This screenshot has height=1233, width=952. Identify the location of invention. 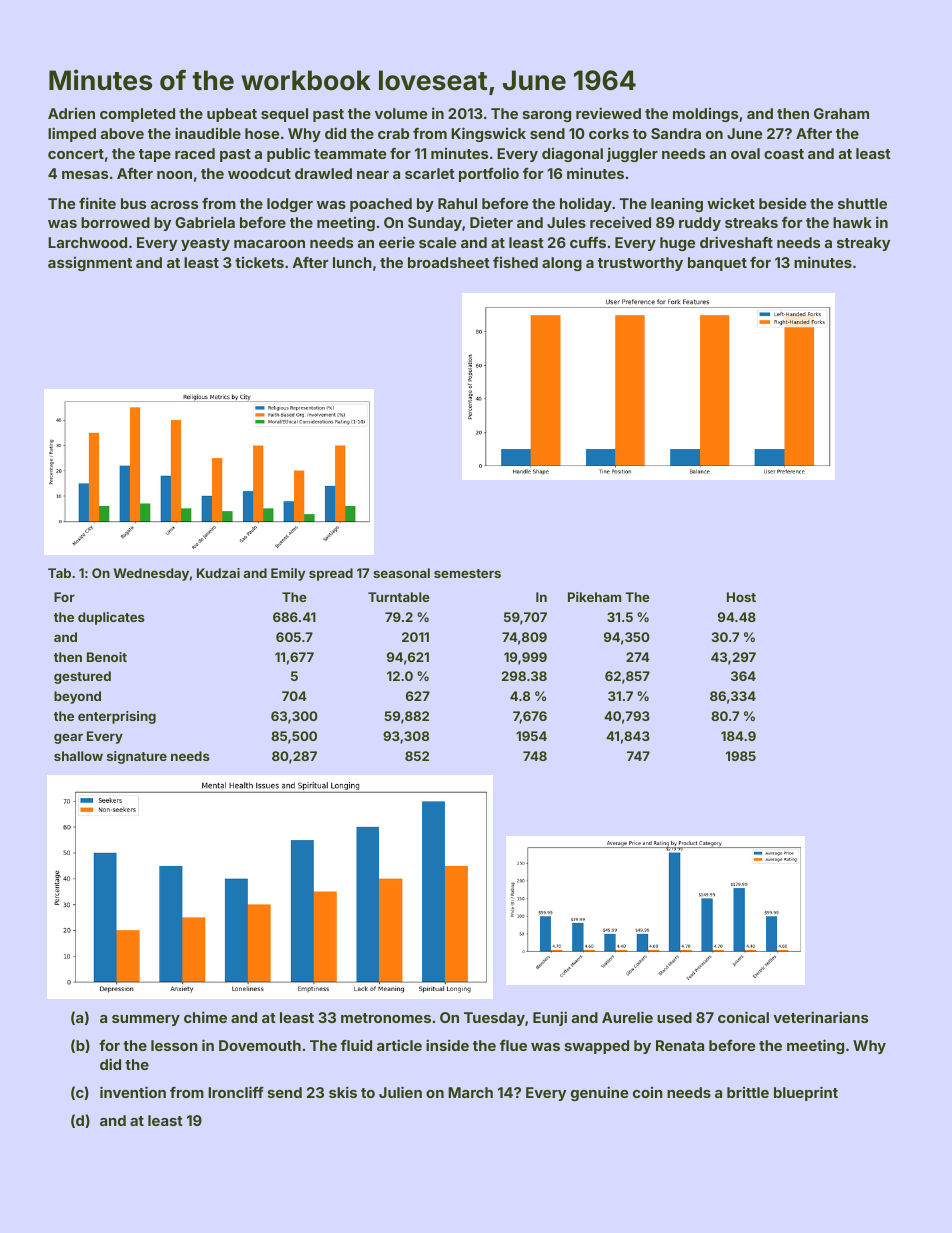
(133, 1092).
